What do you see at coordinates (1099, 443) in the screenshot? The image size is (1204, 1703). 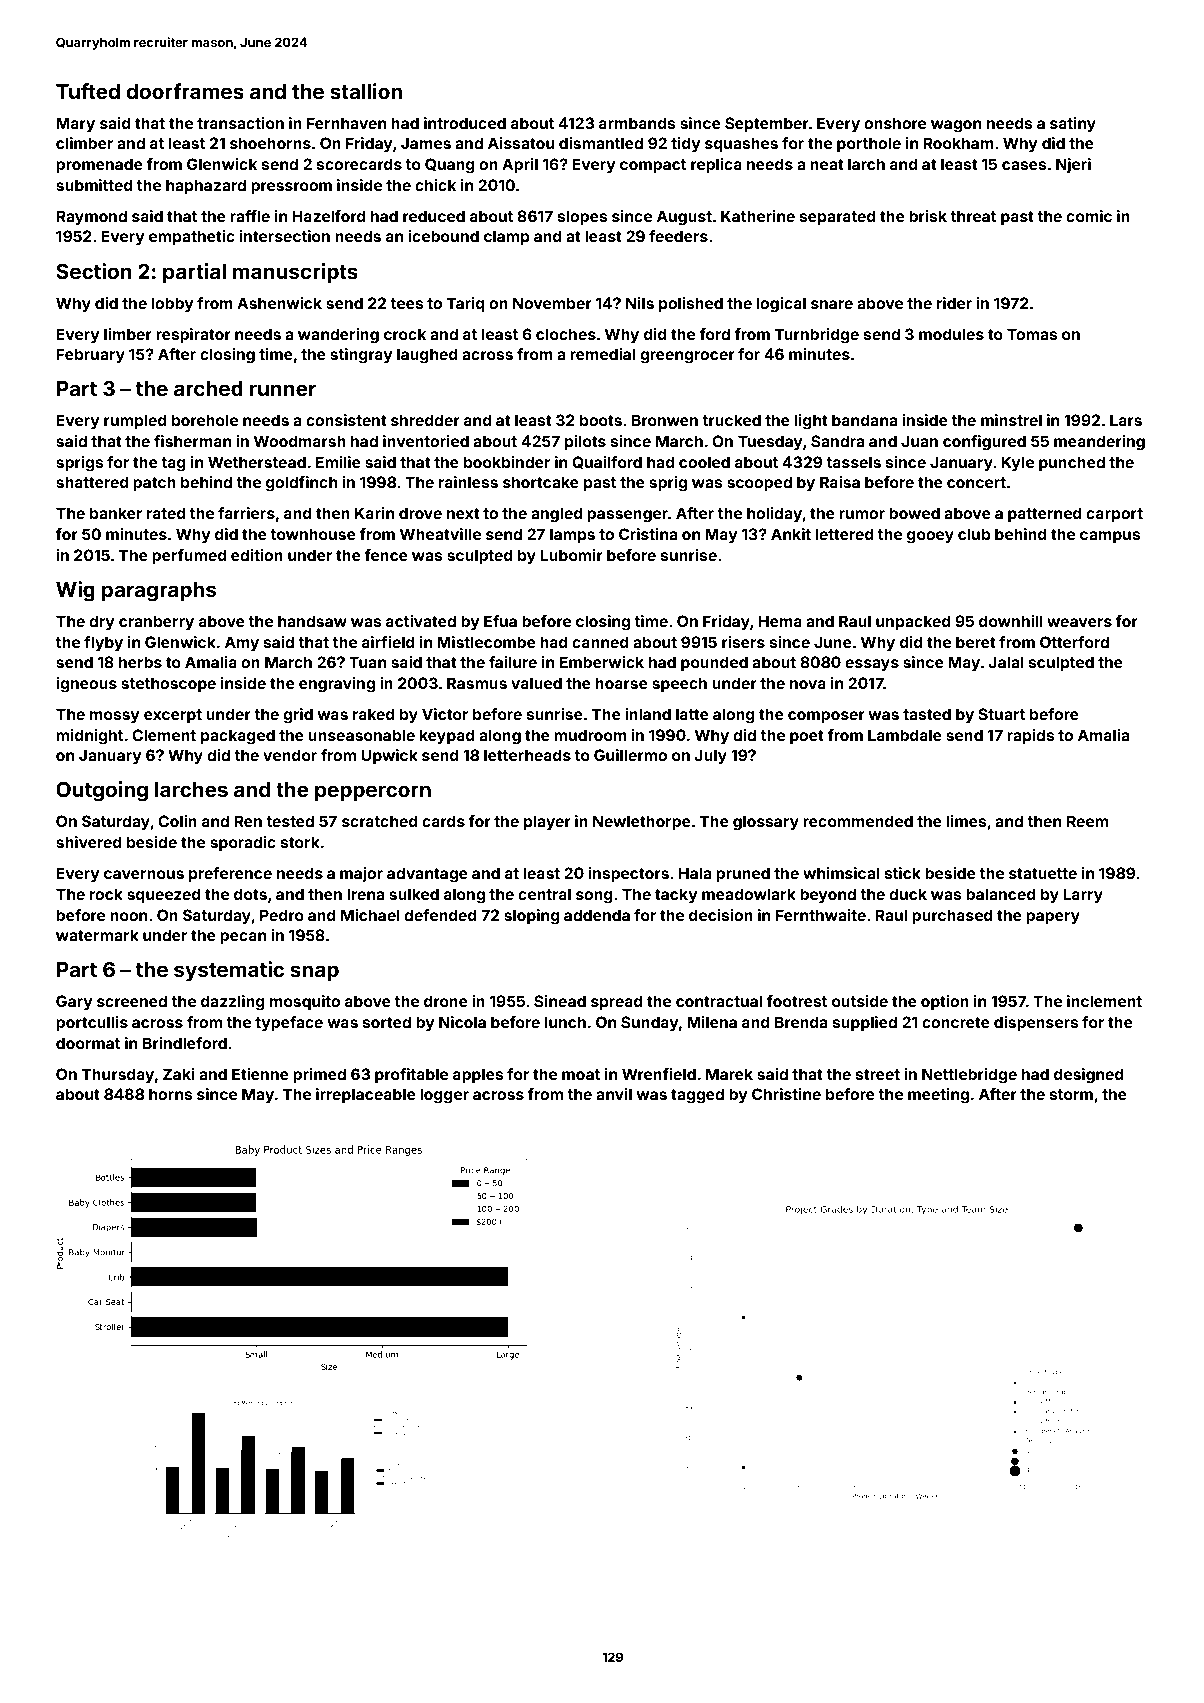 I see `meandering` at bounding box center [1099, 443].
